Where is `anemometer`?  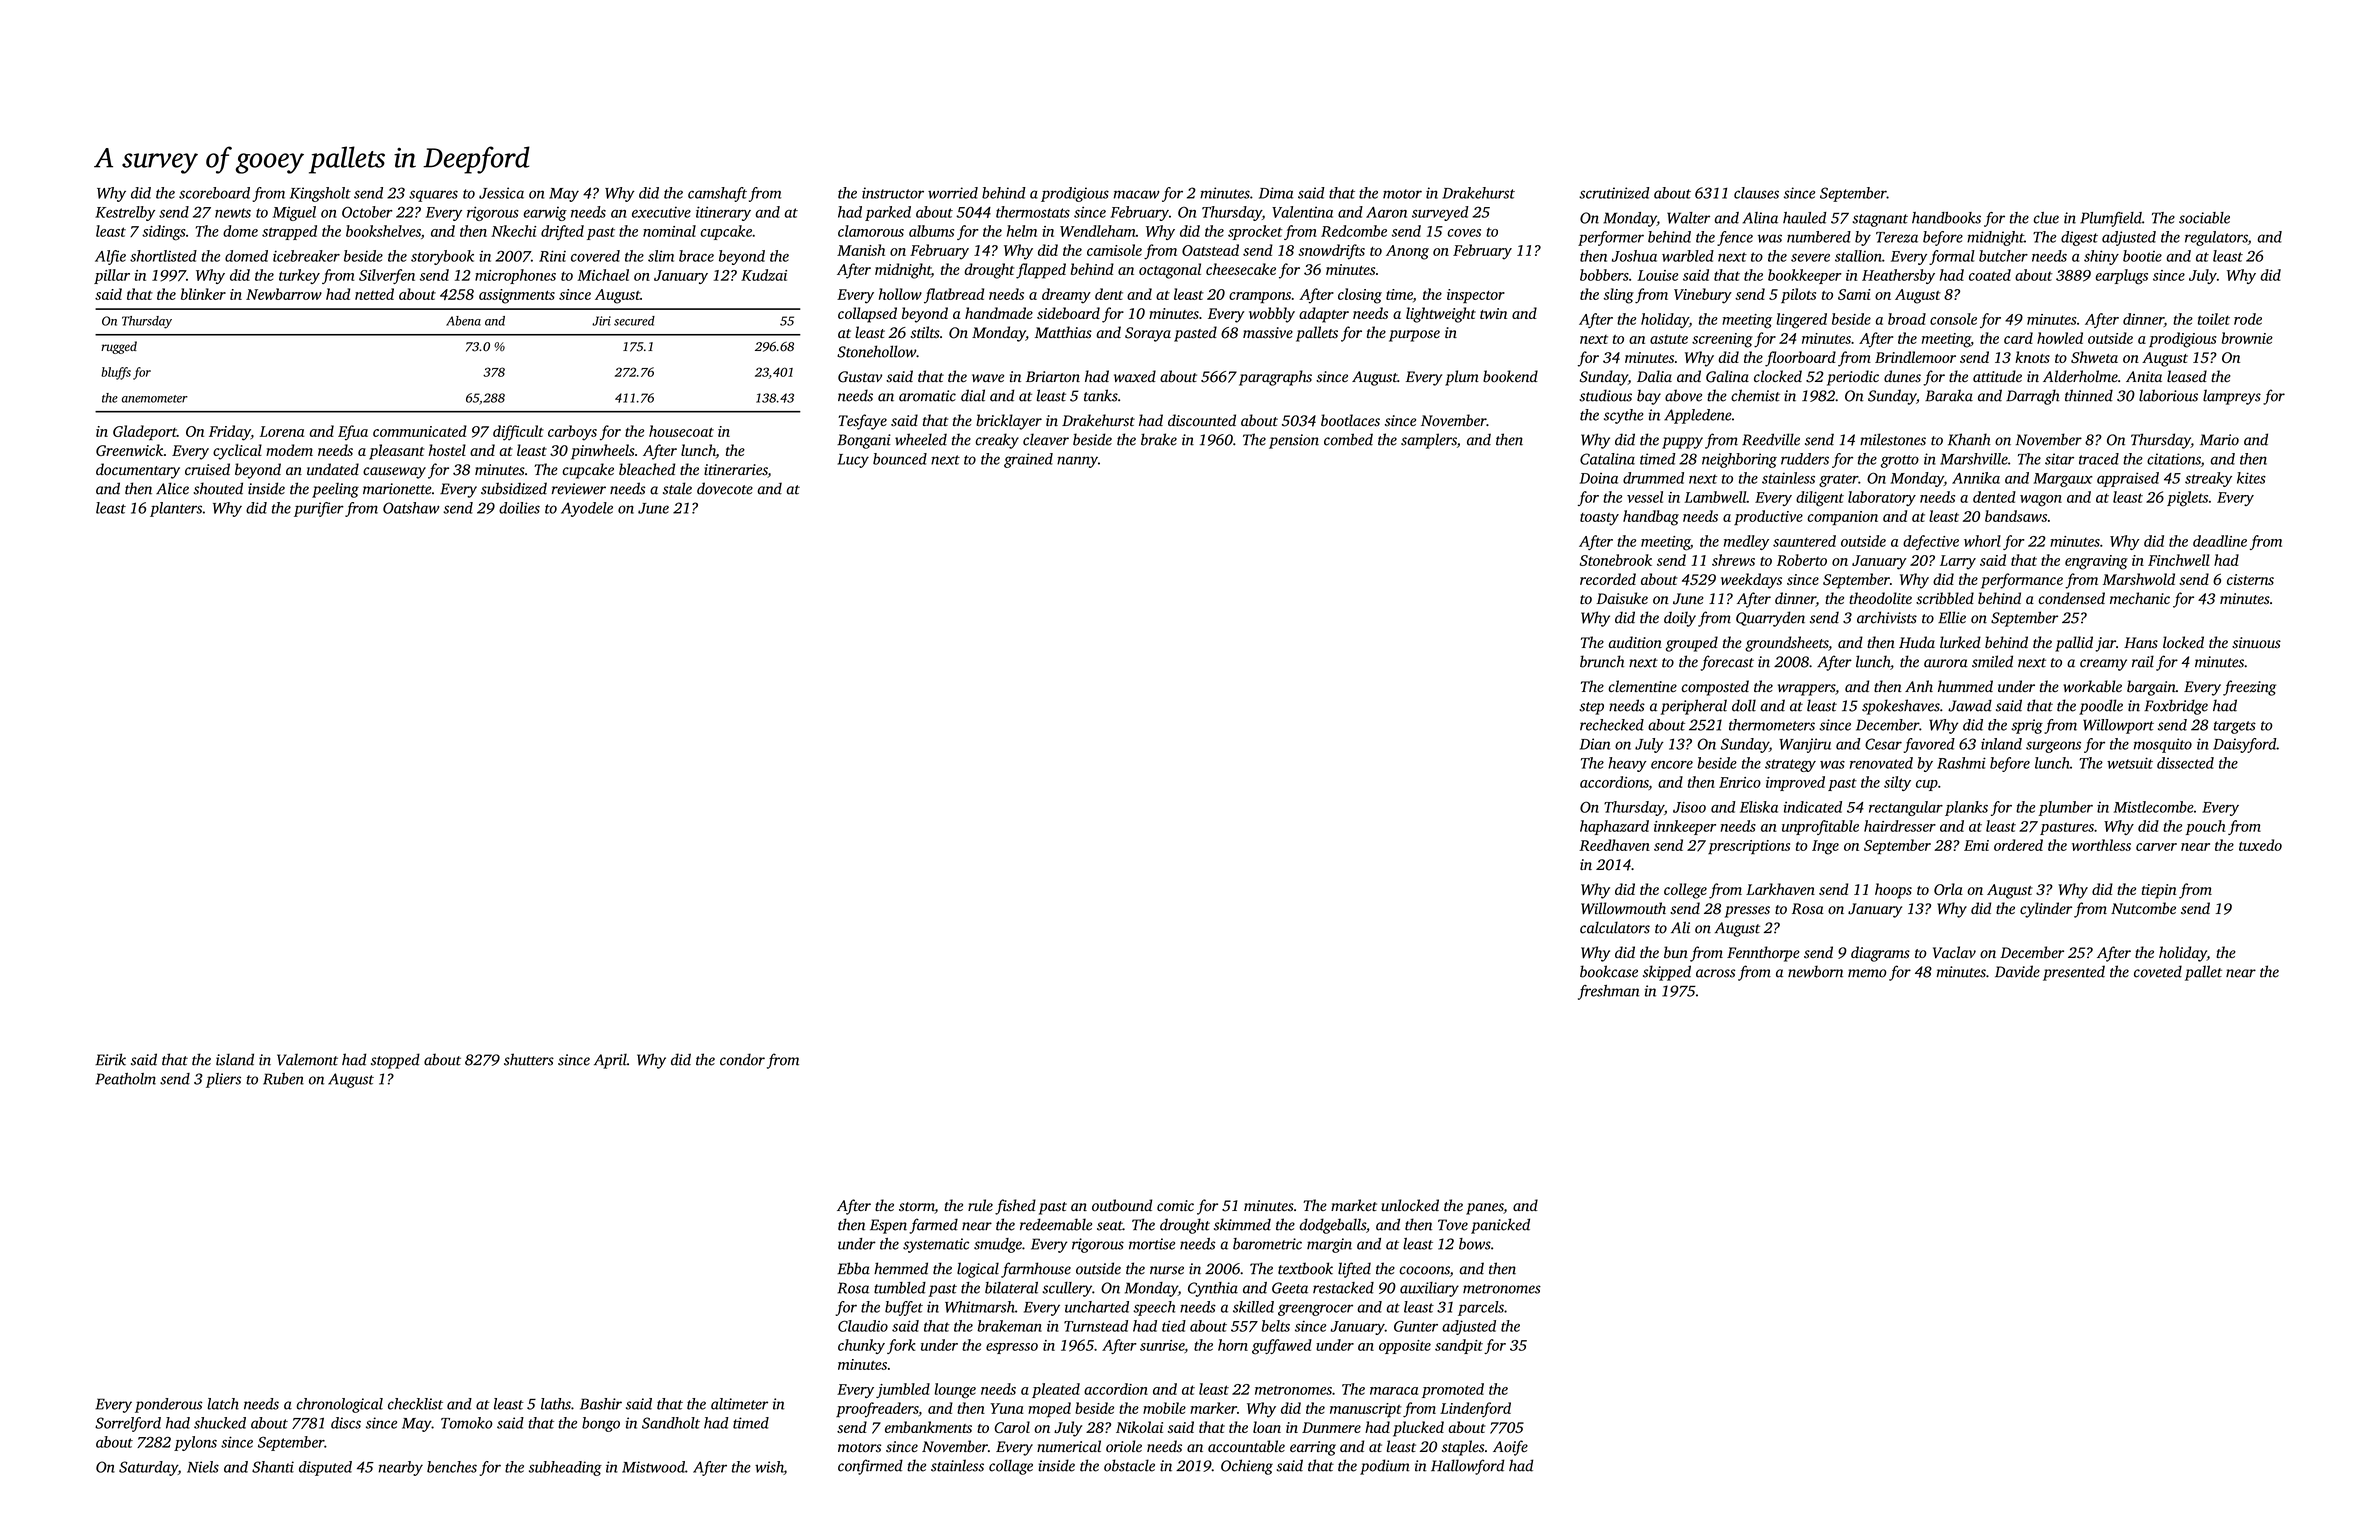 anemometer is located at coordinates (155, 399).
